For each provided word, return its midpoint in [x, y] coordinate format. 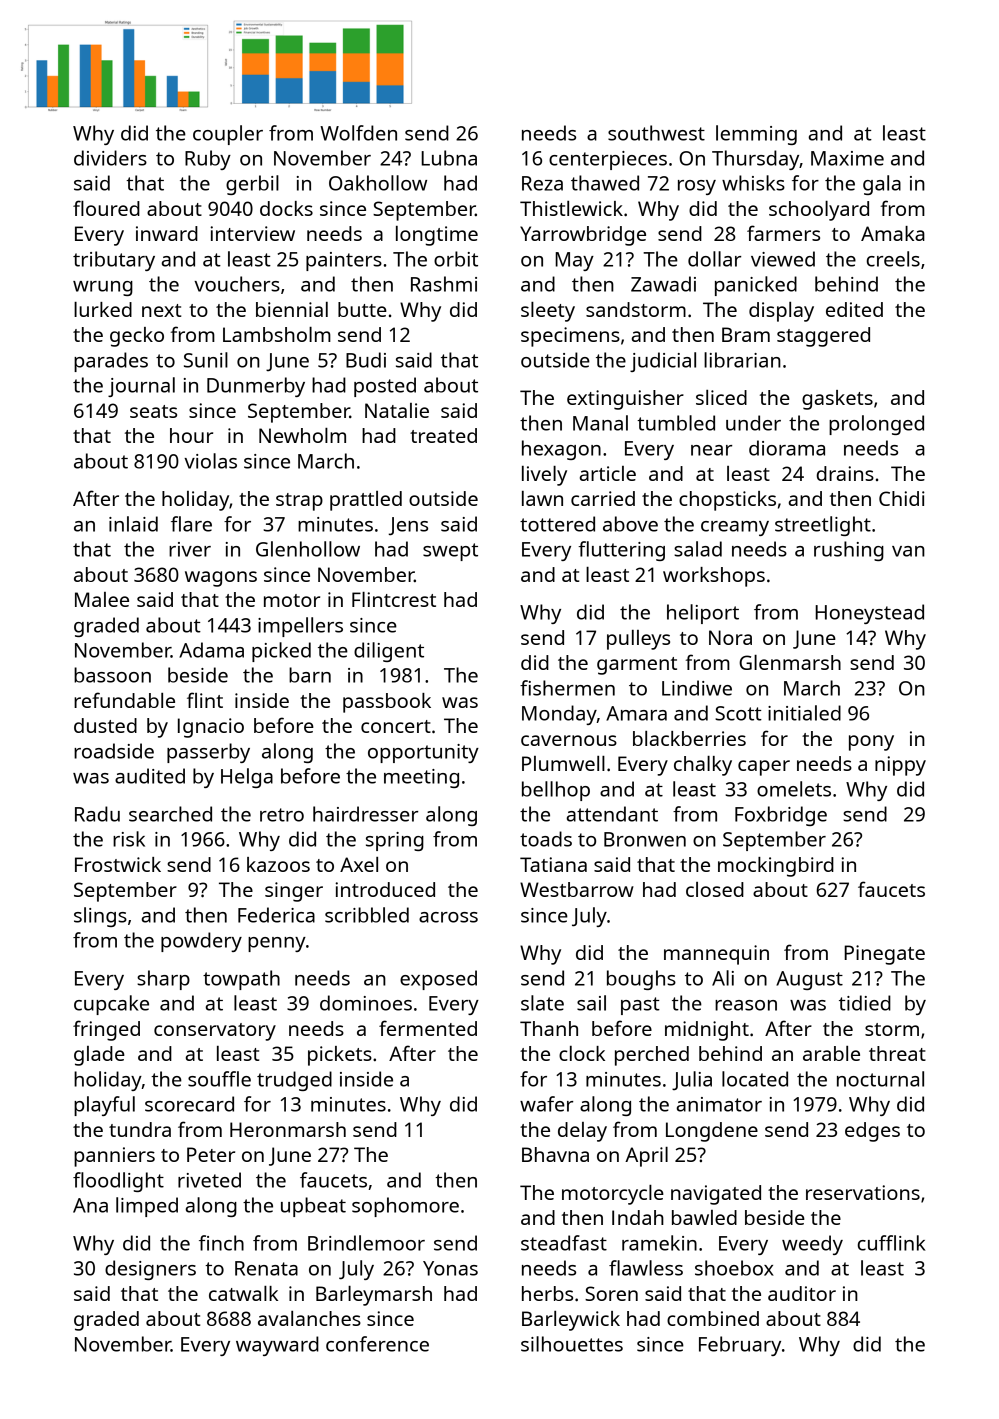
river [190, 549]
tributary [114, 261]
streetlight [823, 526]
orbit [456, 259]
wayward [277, 1346]
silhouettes [572, 1344]
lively [544, 476]
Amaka [893, 233]
